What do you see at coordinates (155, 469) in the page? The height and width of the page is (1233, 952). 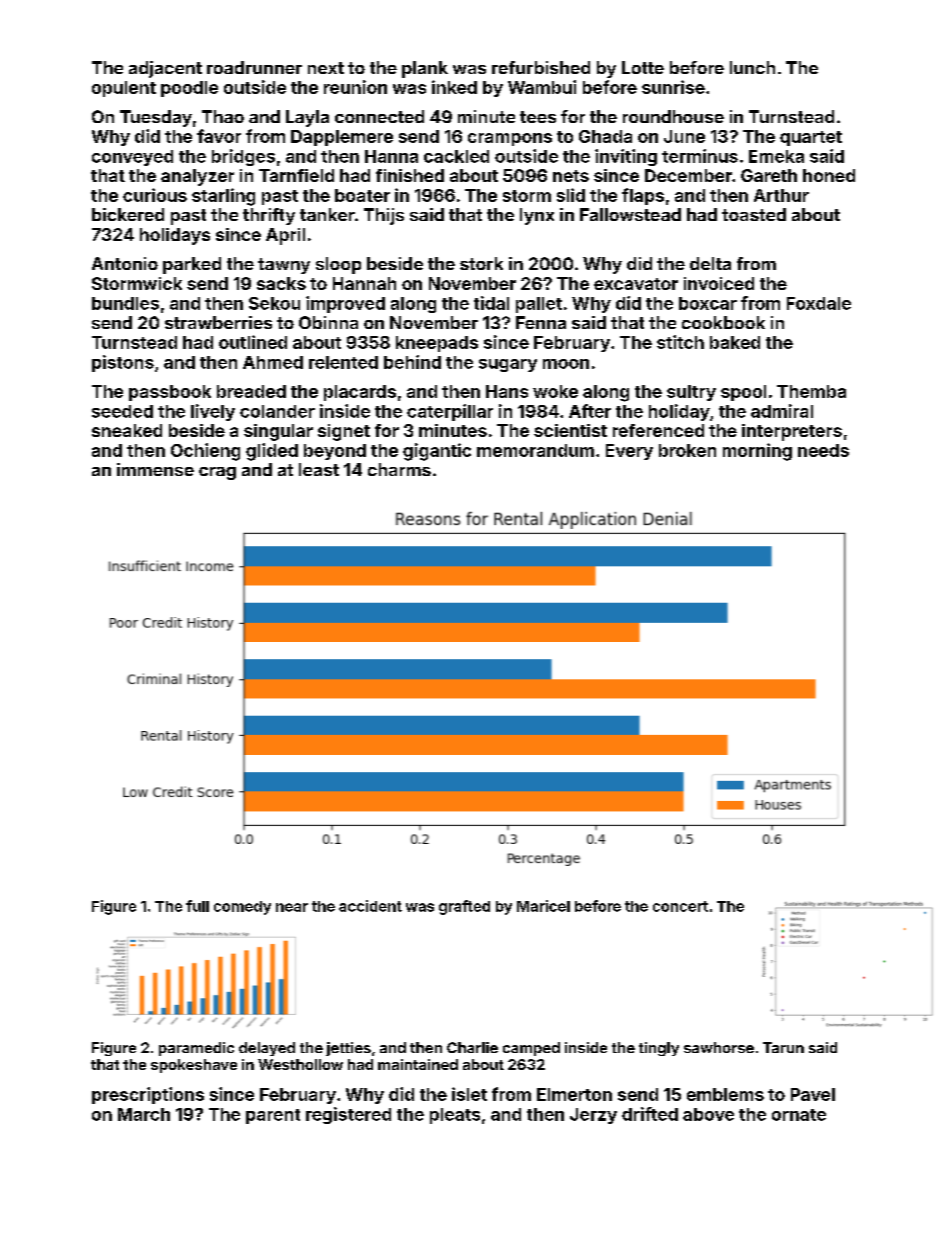 I see `immense` at bounding box center [155, 469].
